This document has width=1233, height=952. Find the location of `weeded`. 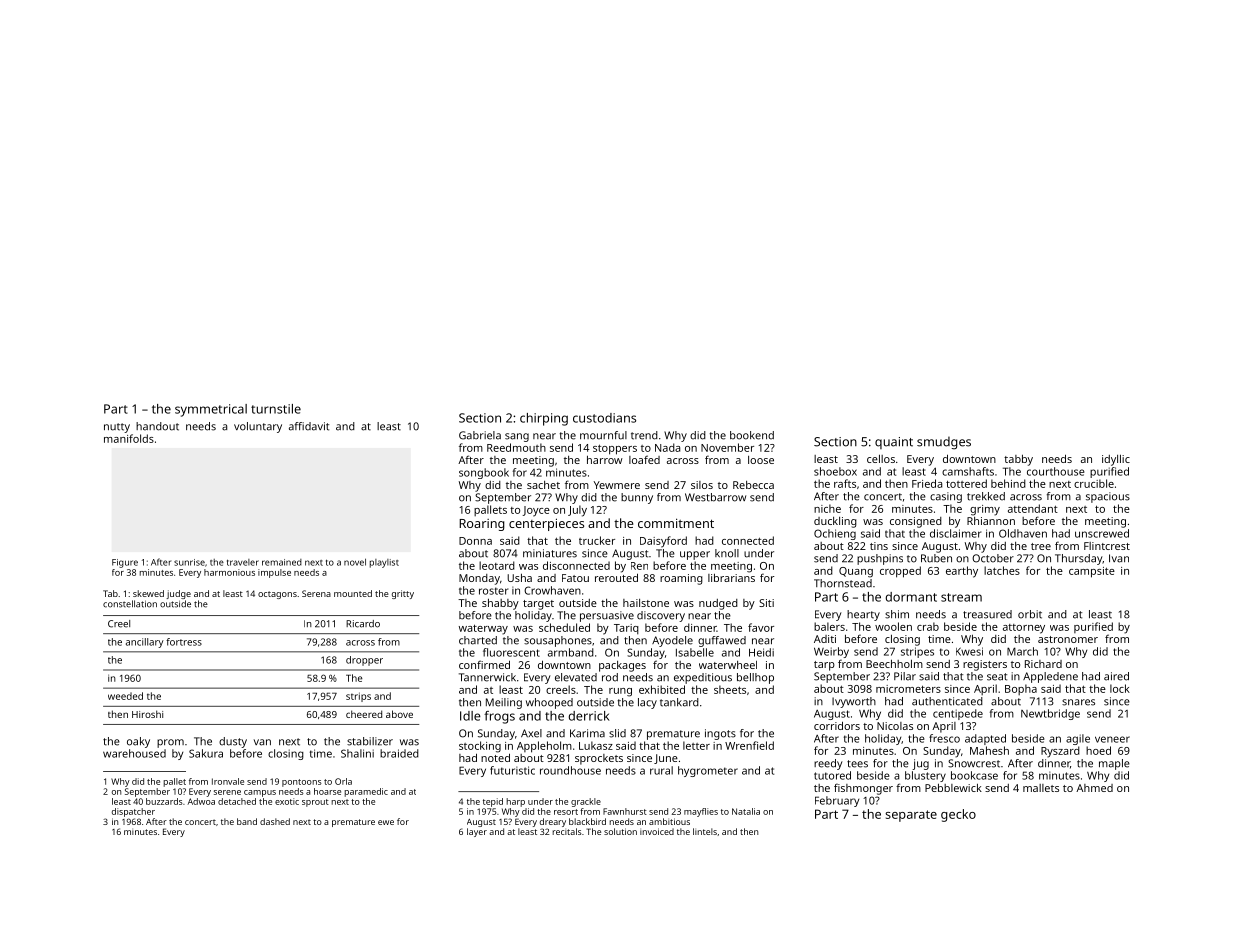

weeded is located at coordinates (125, 696).
